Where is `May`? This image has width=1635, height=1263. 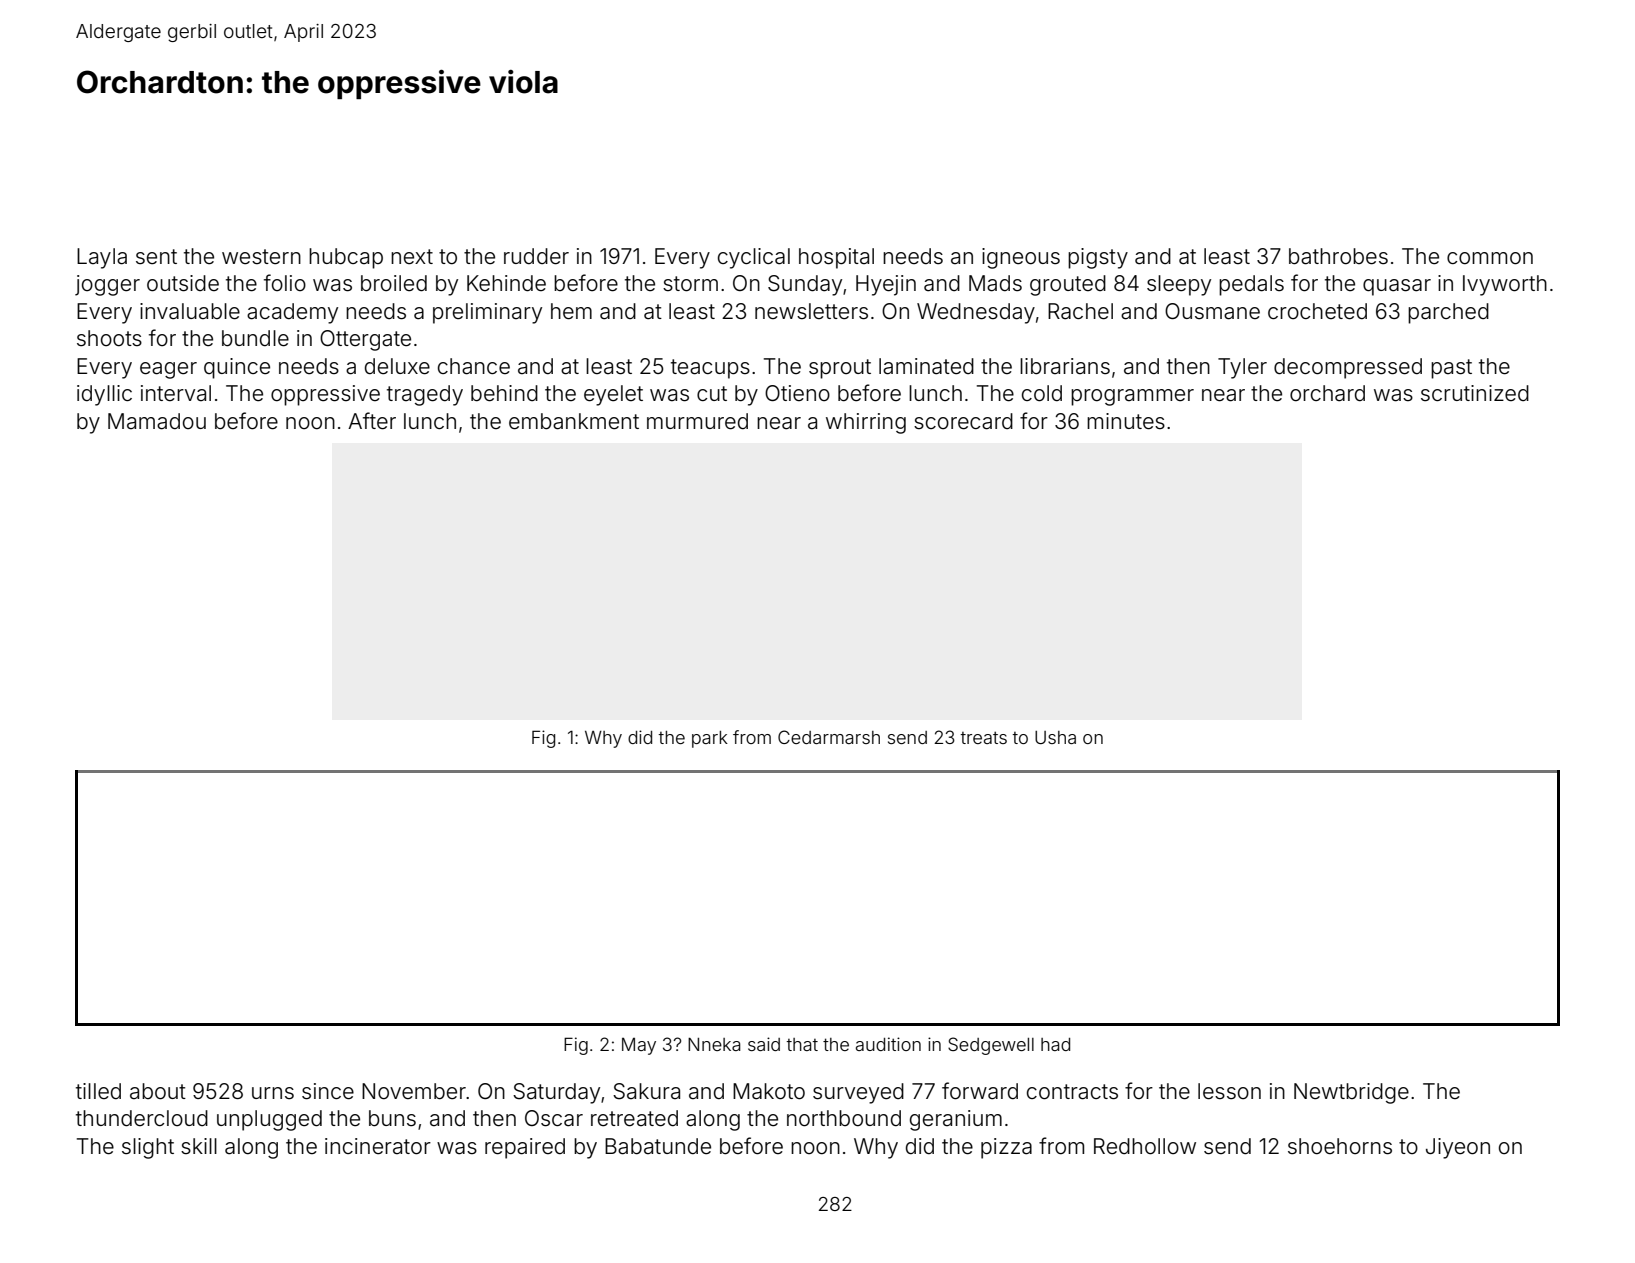
May is located at coordinates (639, 1046).
